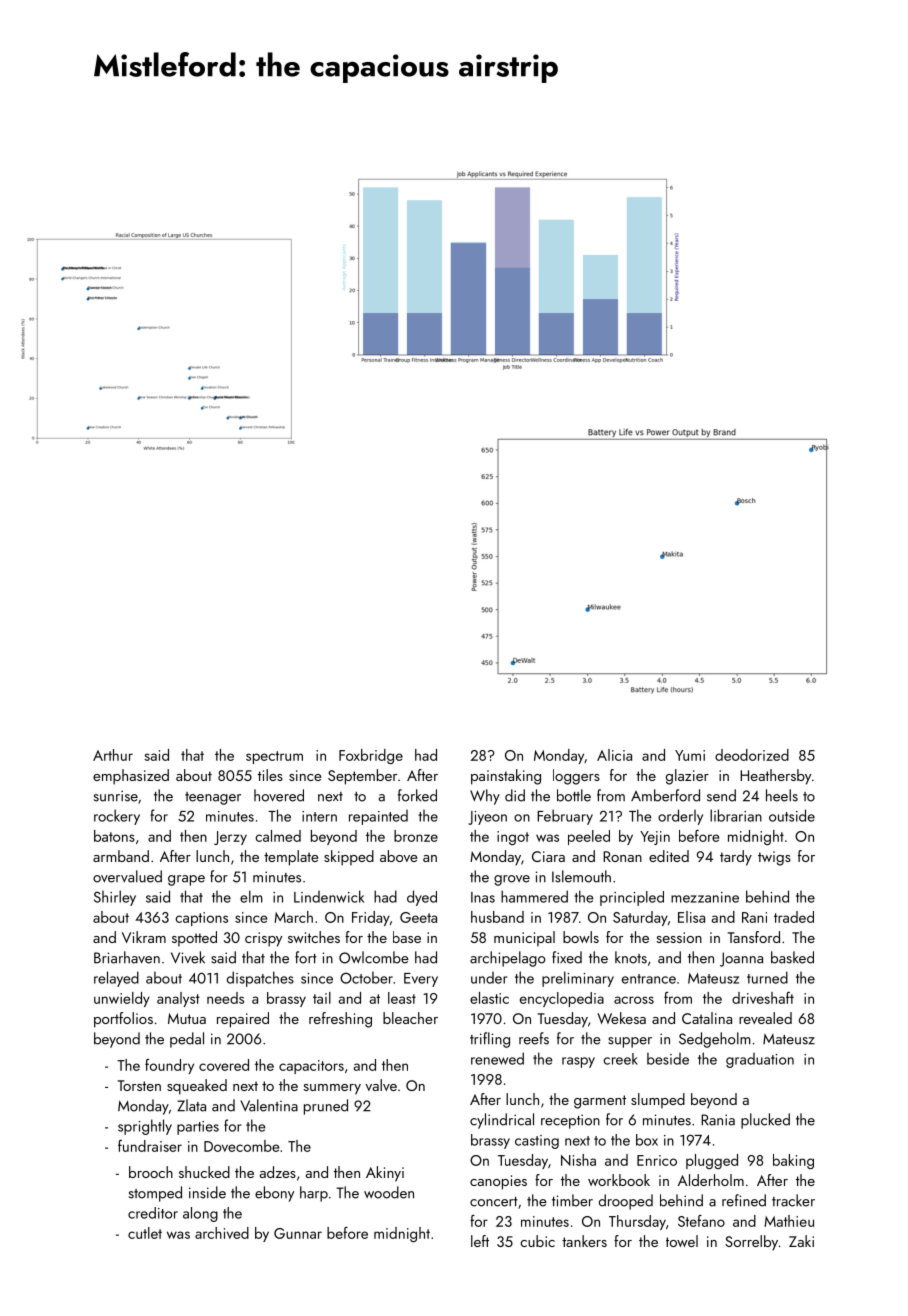 This image has width=908, height=1316. I want to click on stomped, so click(155, 1194).
